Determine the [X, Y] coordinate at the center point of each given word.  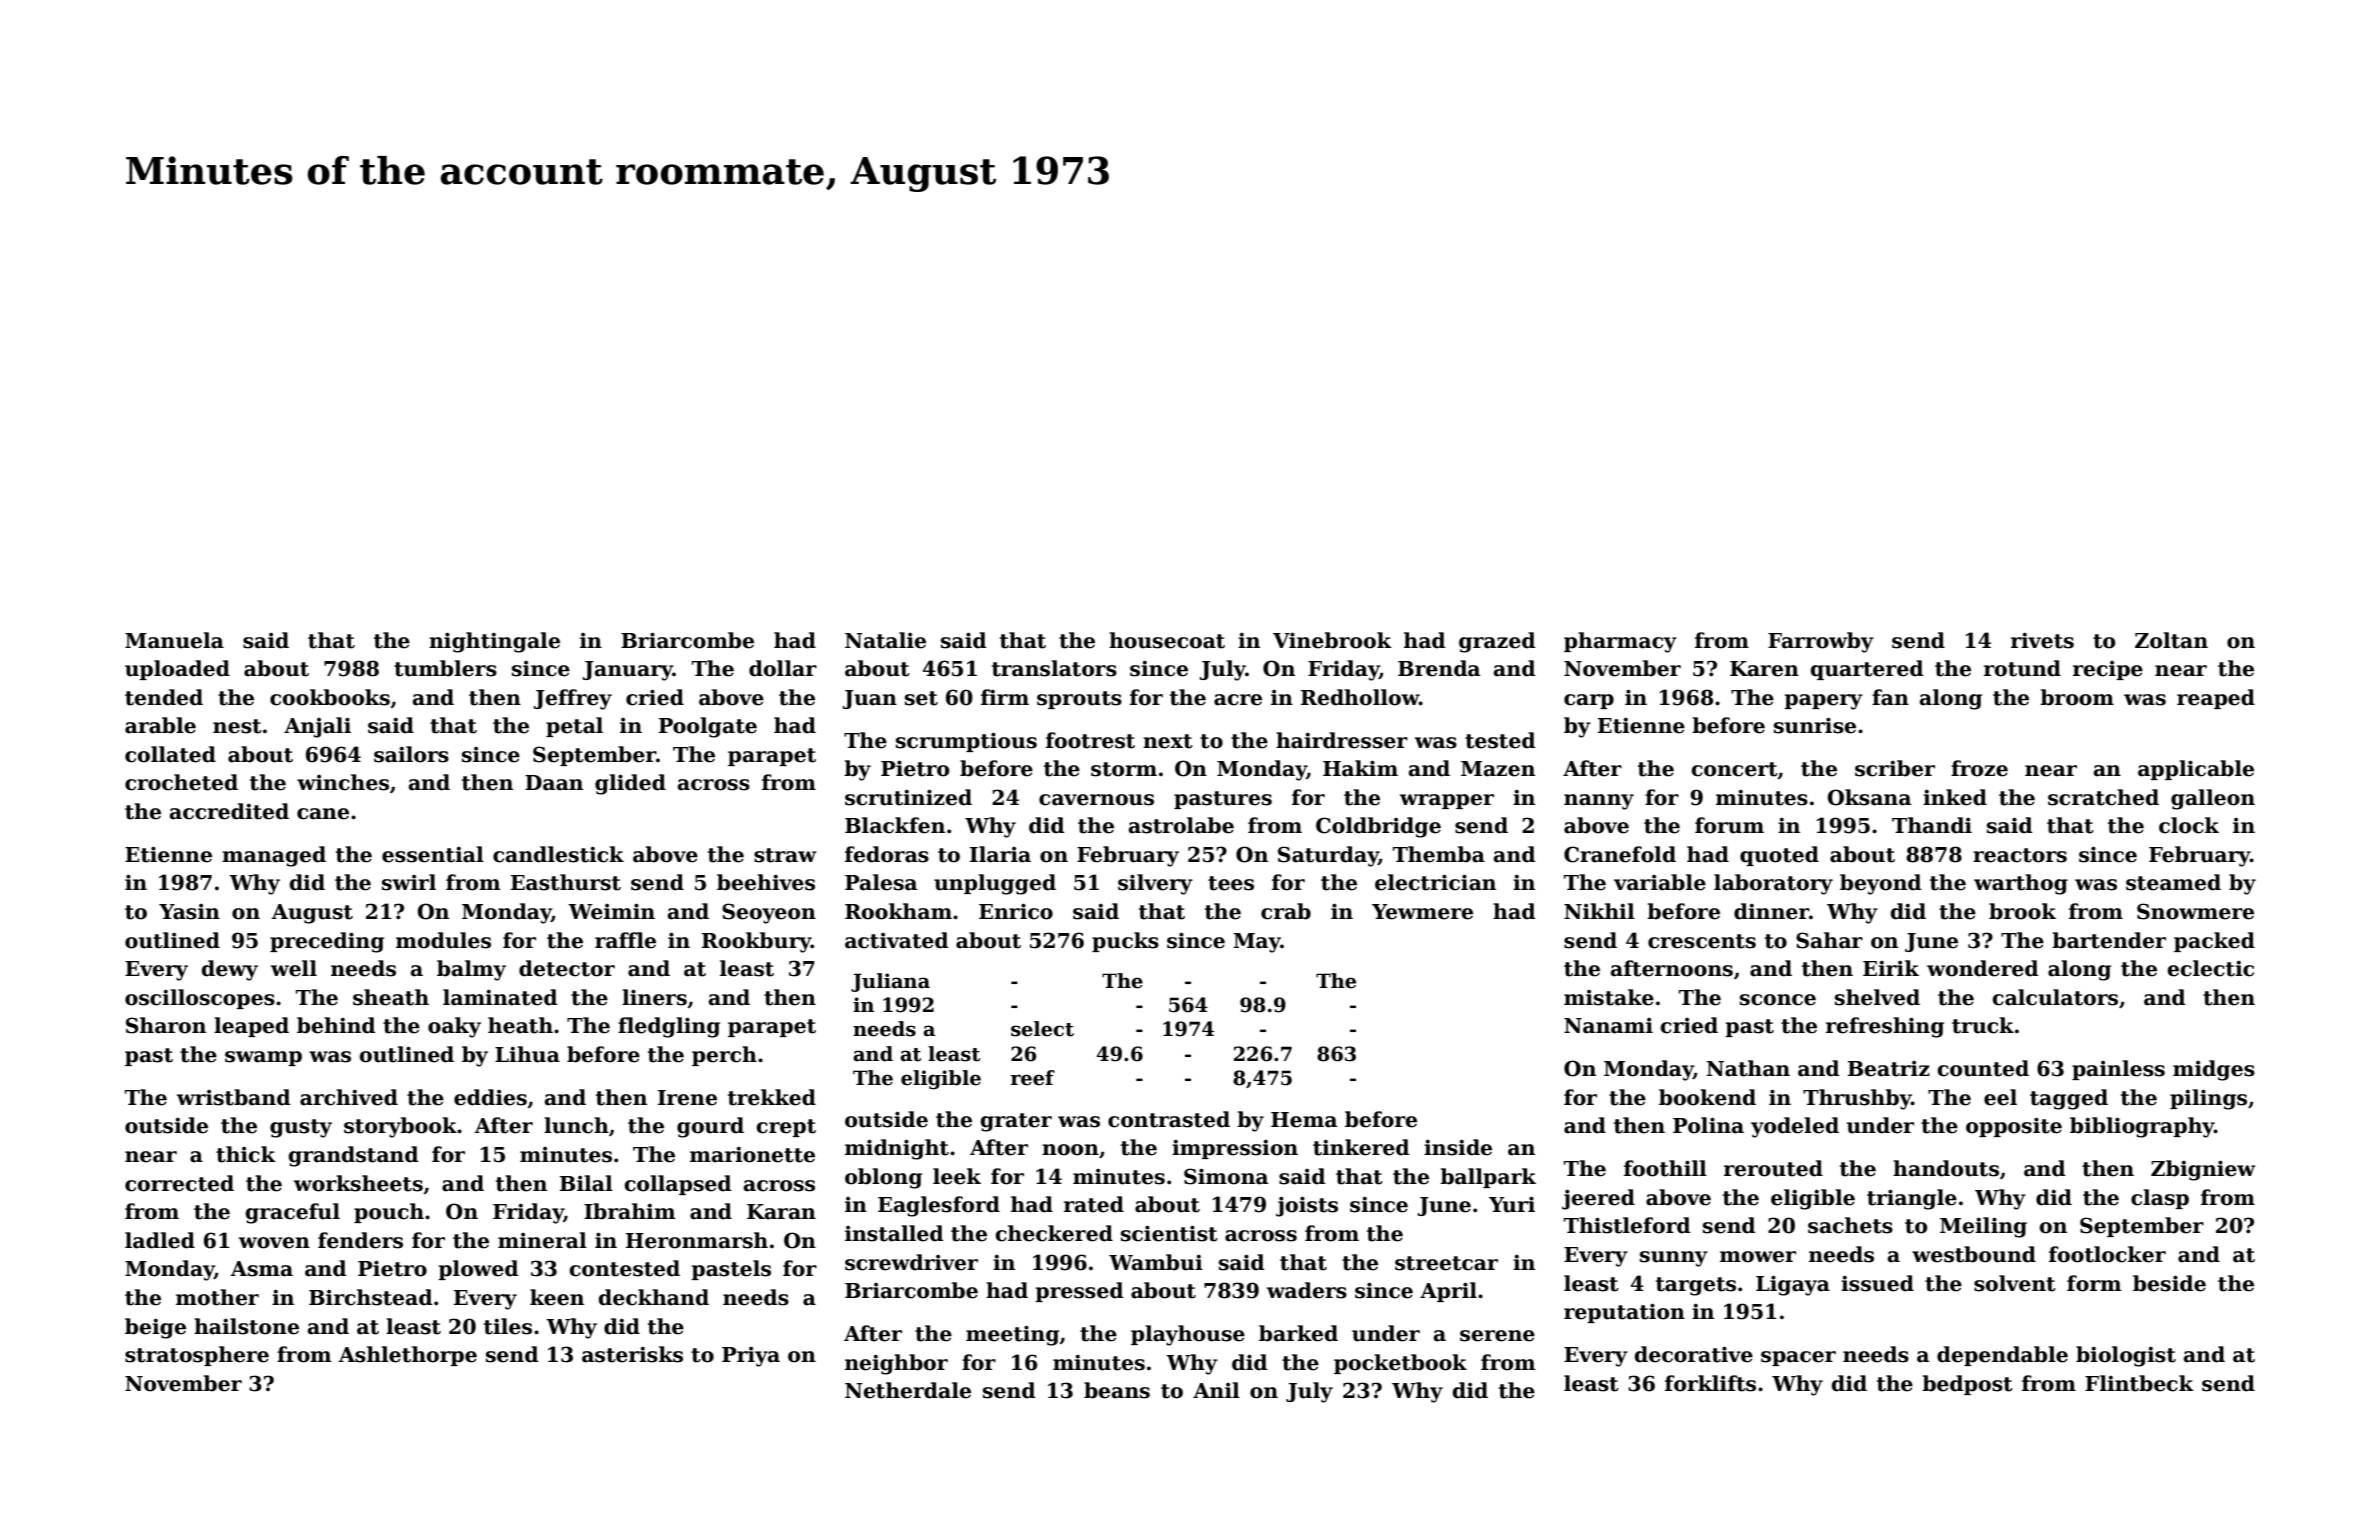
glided [630, 784]
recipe [2108, 670]
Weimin [611, 911]
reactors [2020, 855]
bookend [1707, 1097]
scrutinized [908, 797]
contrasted [1169, 1119]
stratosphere [197, 1356]
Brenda [1439, 668]
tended [164, 697]
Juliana [890, 982]
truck [1983, 1025]
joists [1307, 1206]
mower [1758, 1257]
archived [349, 1097]
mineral [542, 1240]
